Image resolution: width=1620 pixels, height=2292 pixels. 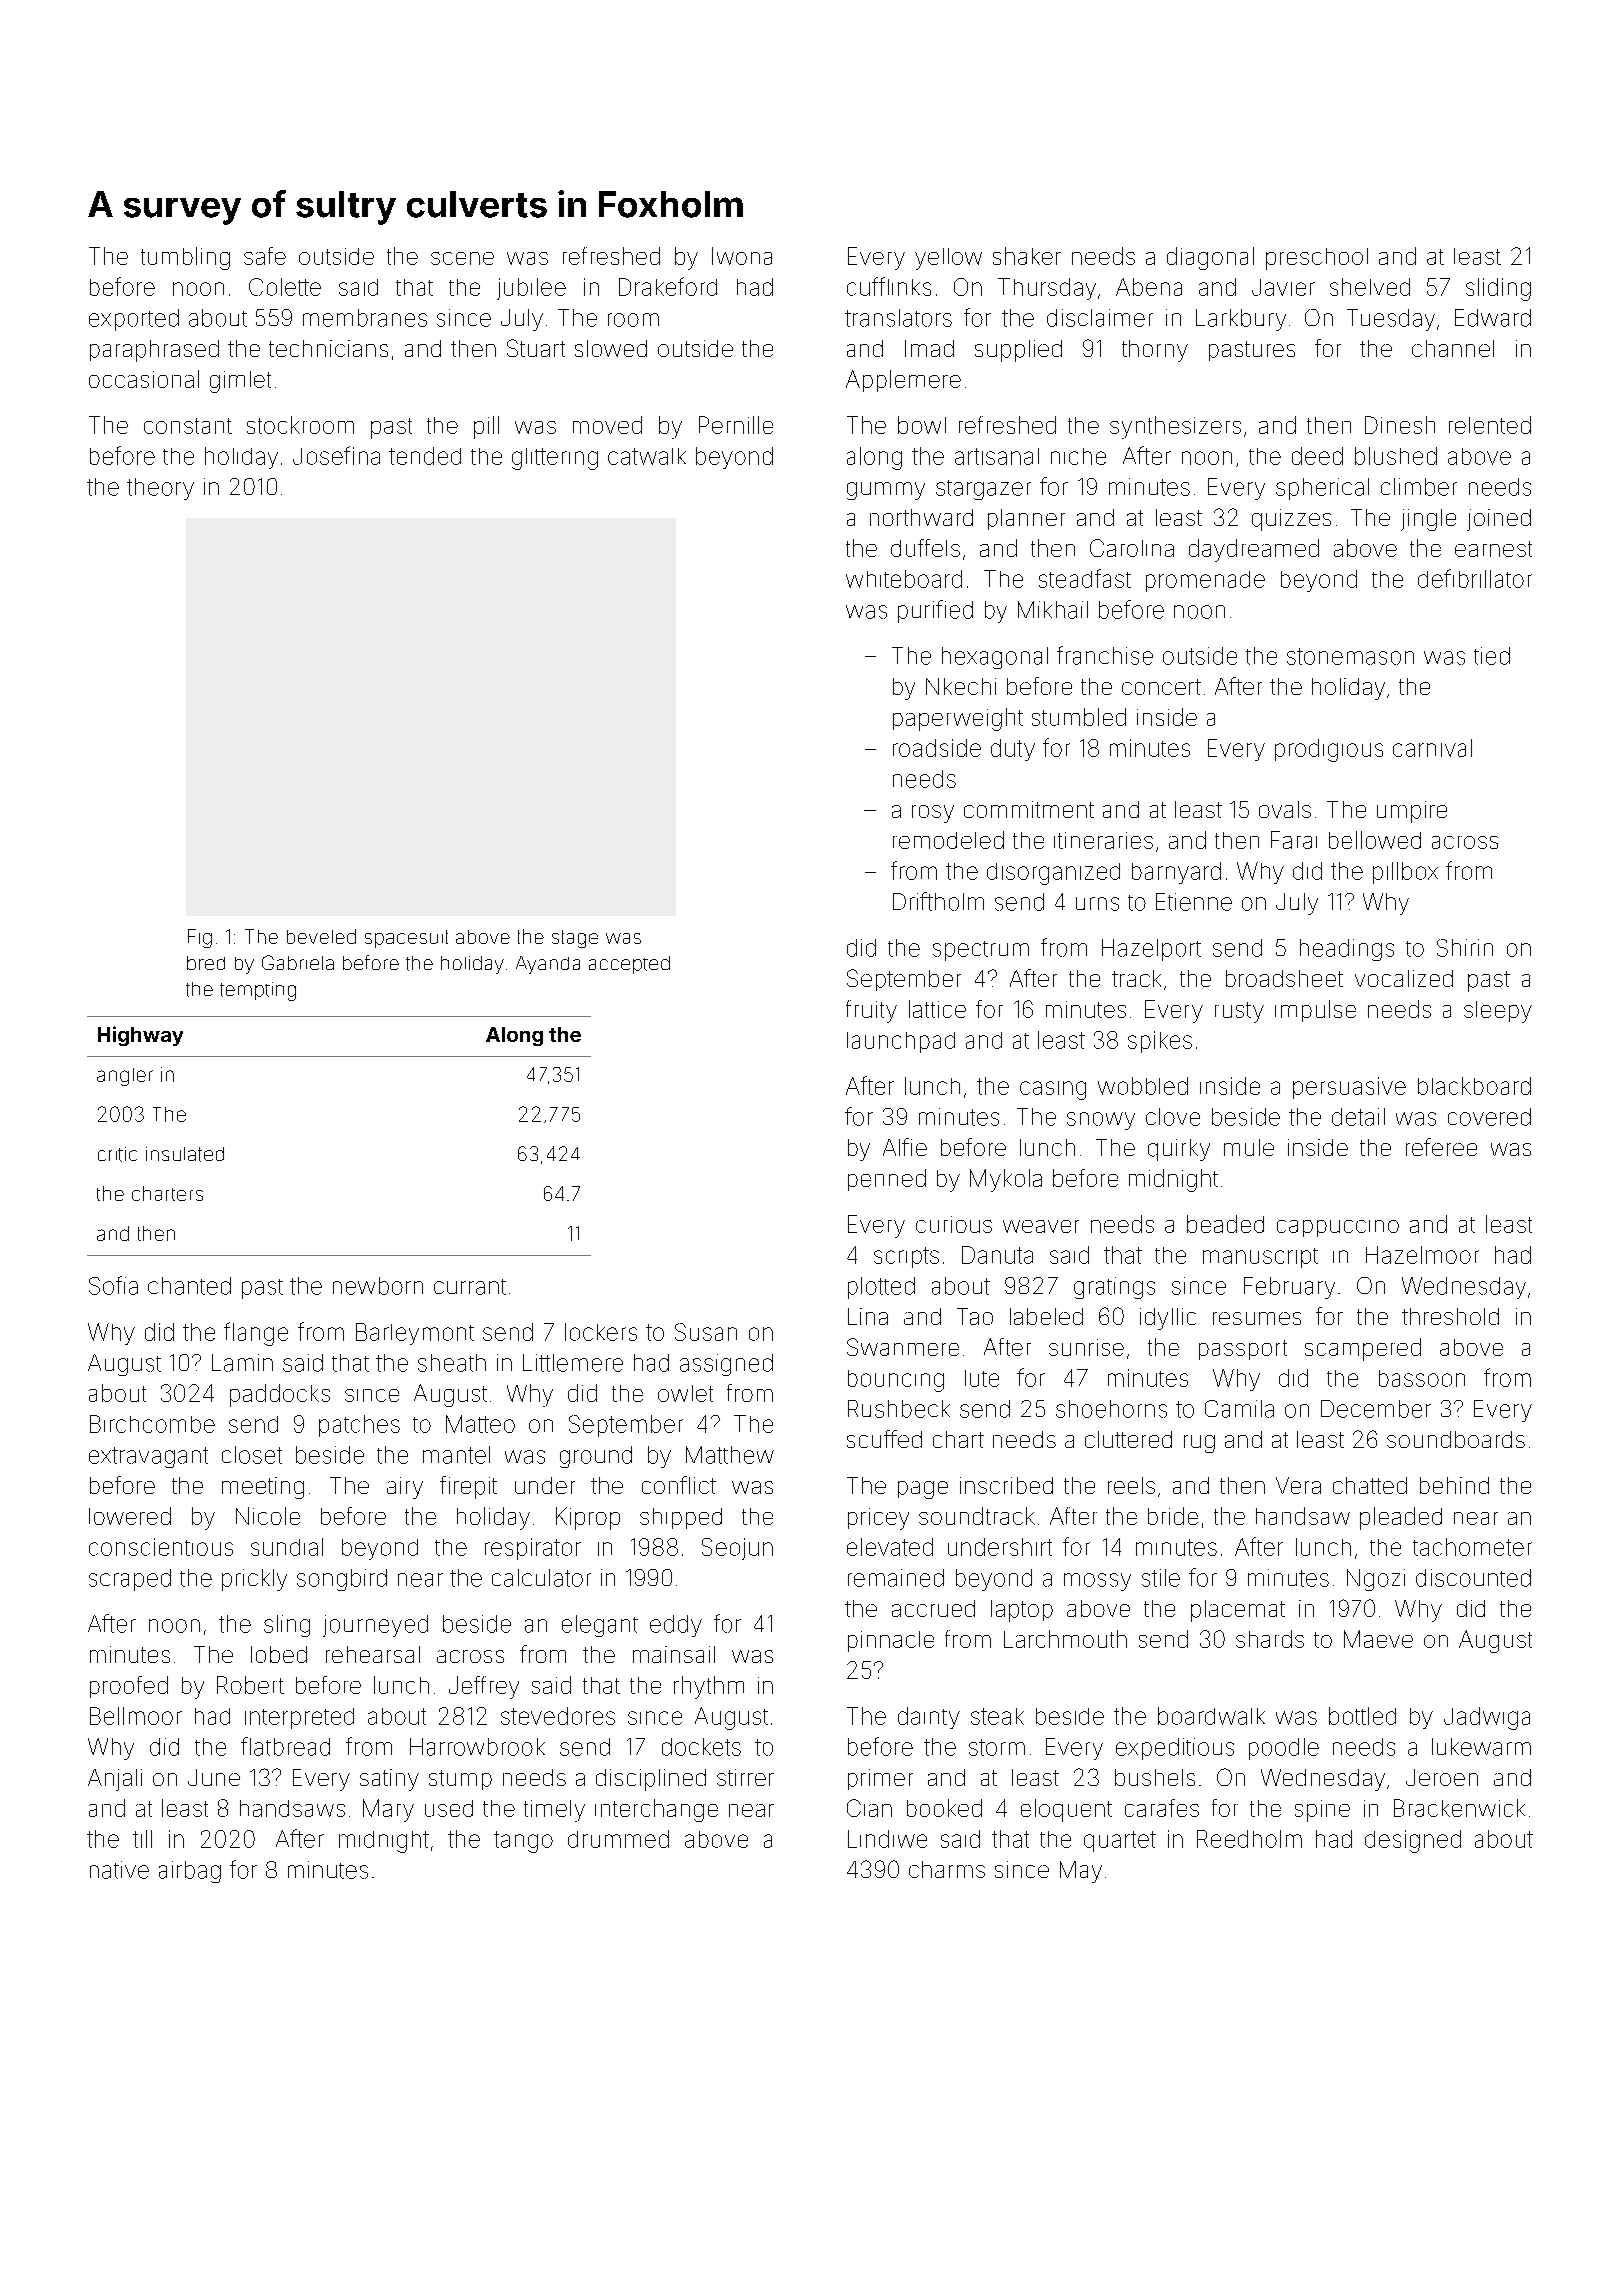 I want to click on plotted, so click(x=881, y=1288).
